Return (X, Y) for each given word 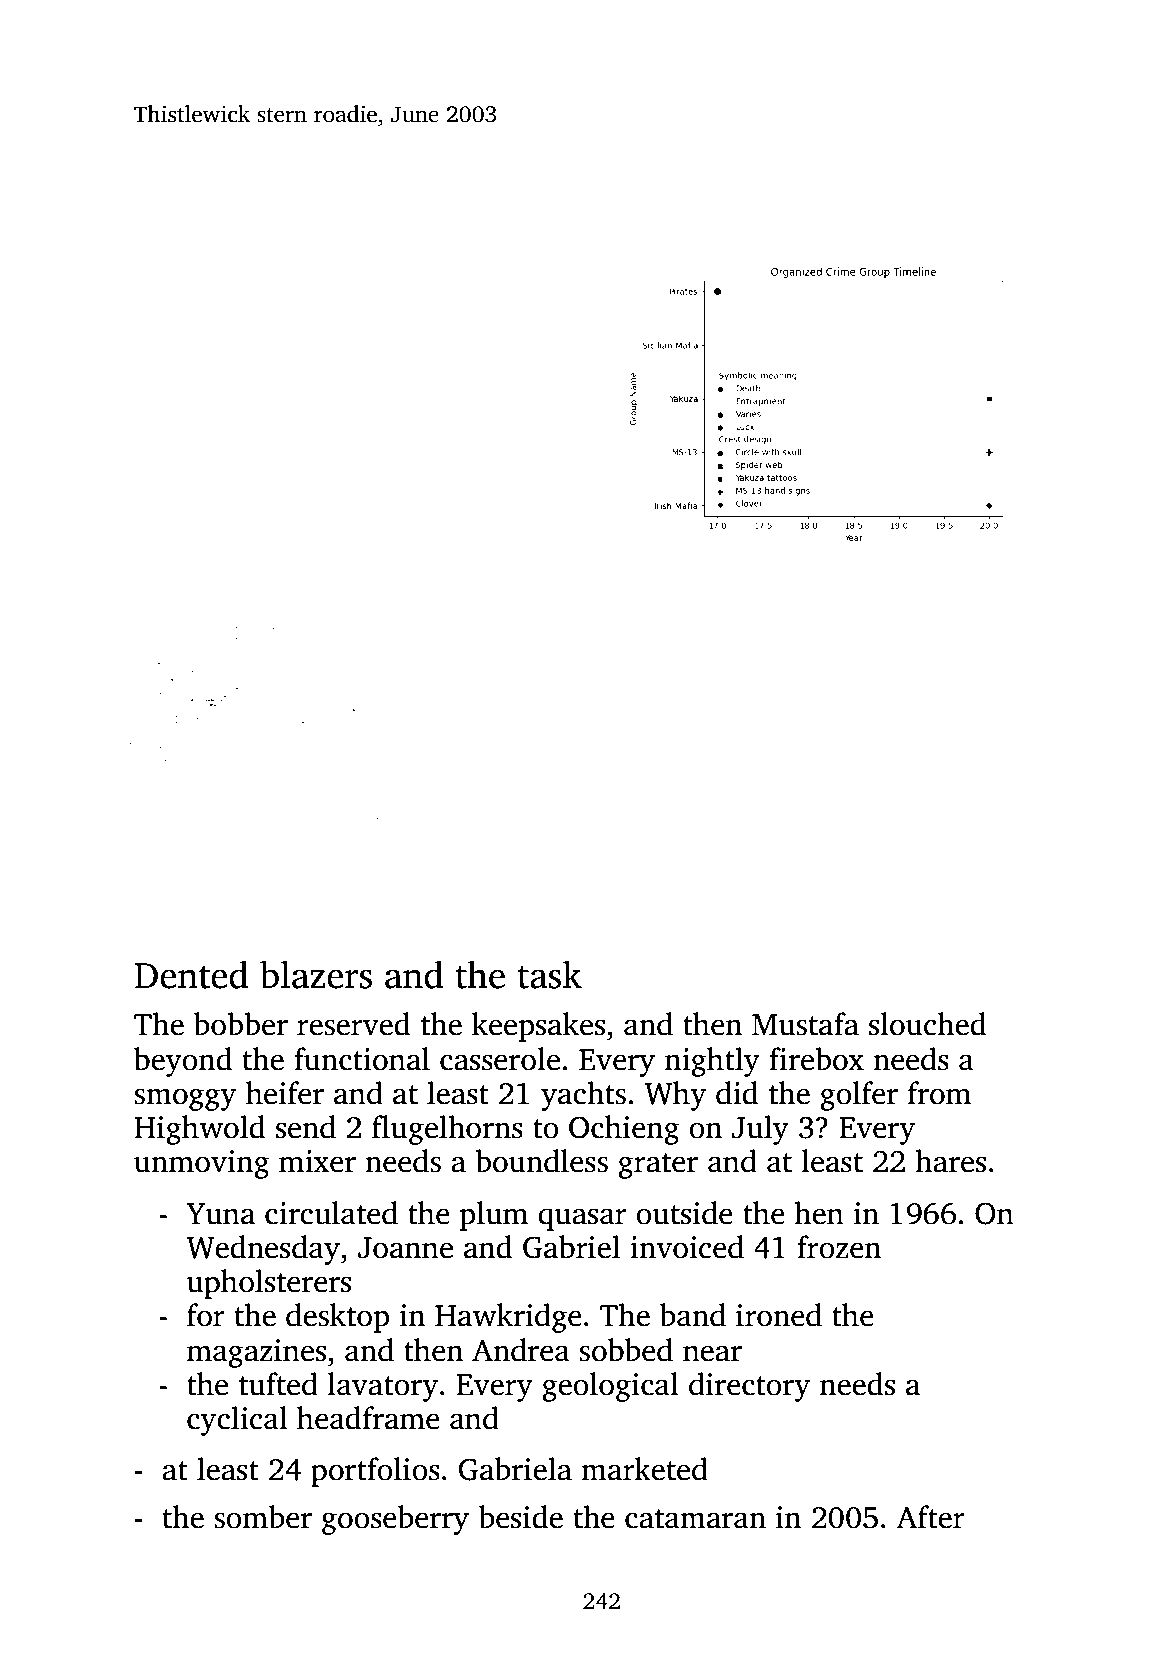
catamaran (695, 1519)
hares (950, 1161)
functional (362, 1059)
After (930, 1517)
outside (684, 1213)
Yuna (220, 1214)
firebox (816, 1059)
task (549, 975)
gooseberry (395, 1520)
